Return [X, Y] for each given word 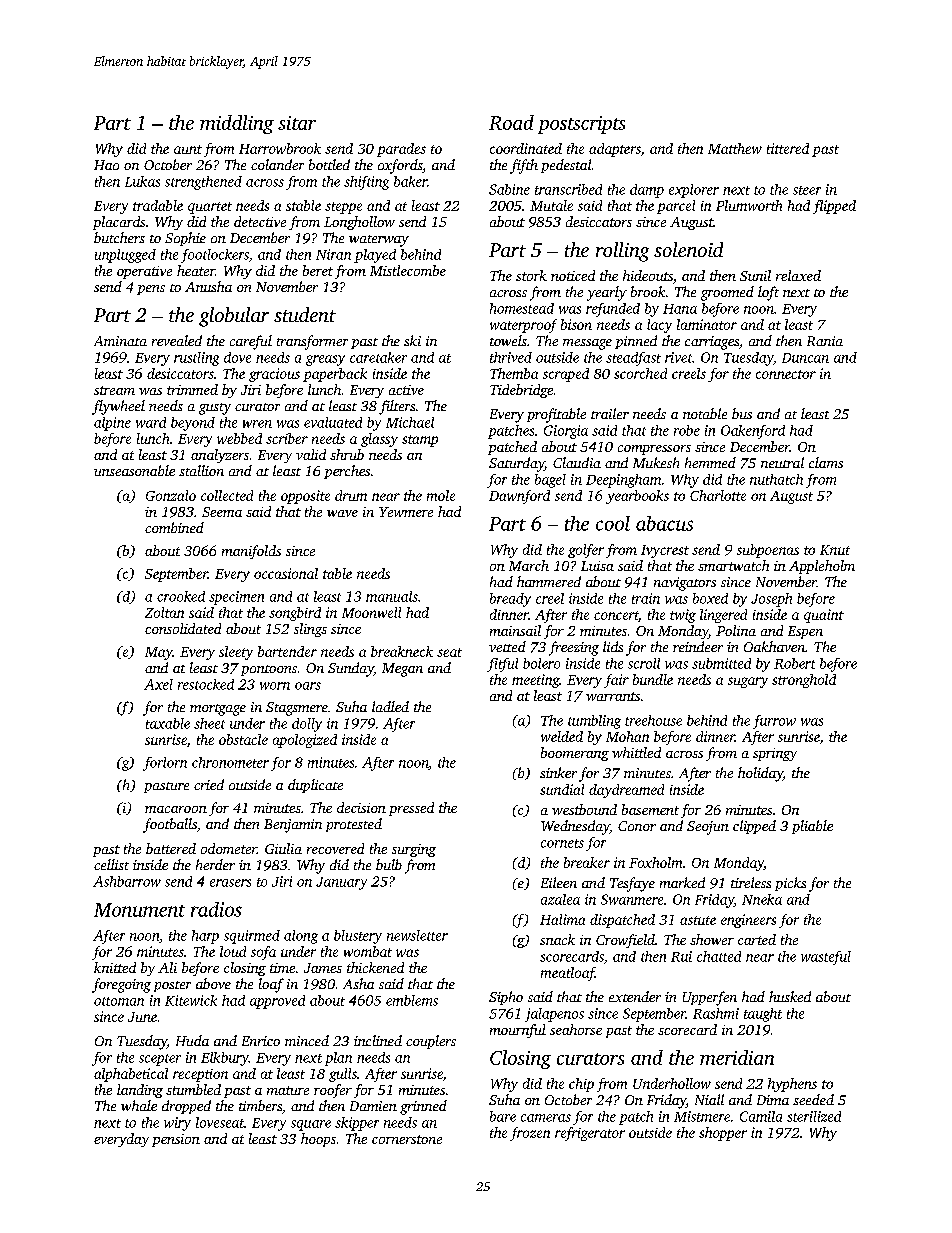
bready [510, 600]
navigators [685, 584]
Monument [139, 910]
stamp [420, 441]
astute [698, 920]
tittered [788, 148]
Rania [825, 341]
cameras [546, 1118]
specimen [236, 598]
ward [151, 422]
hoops [318, 1140]
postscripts [581, 125]
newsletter [417, 935]
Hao [106, 165]
